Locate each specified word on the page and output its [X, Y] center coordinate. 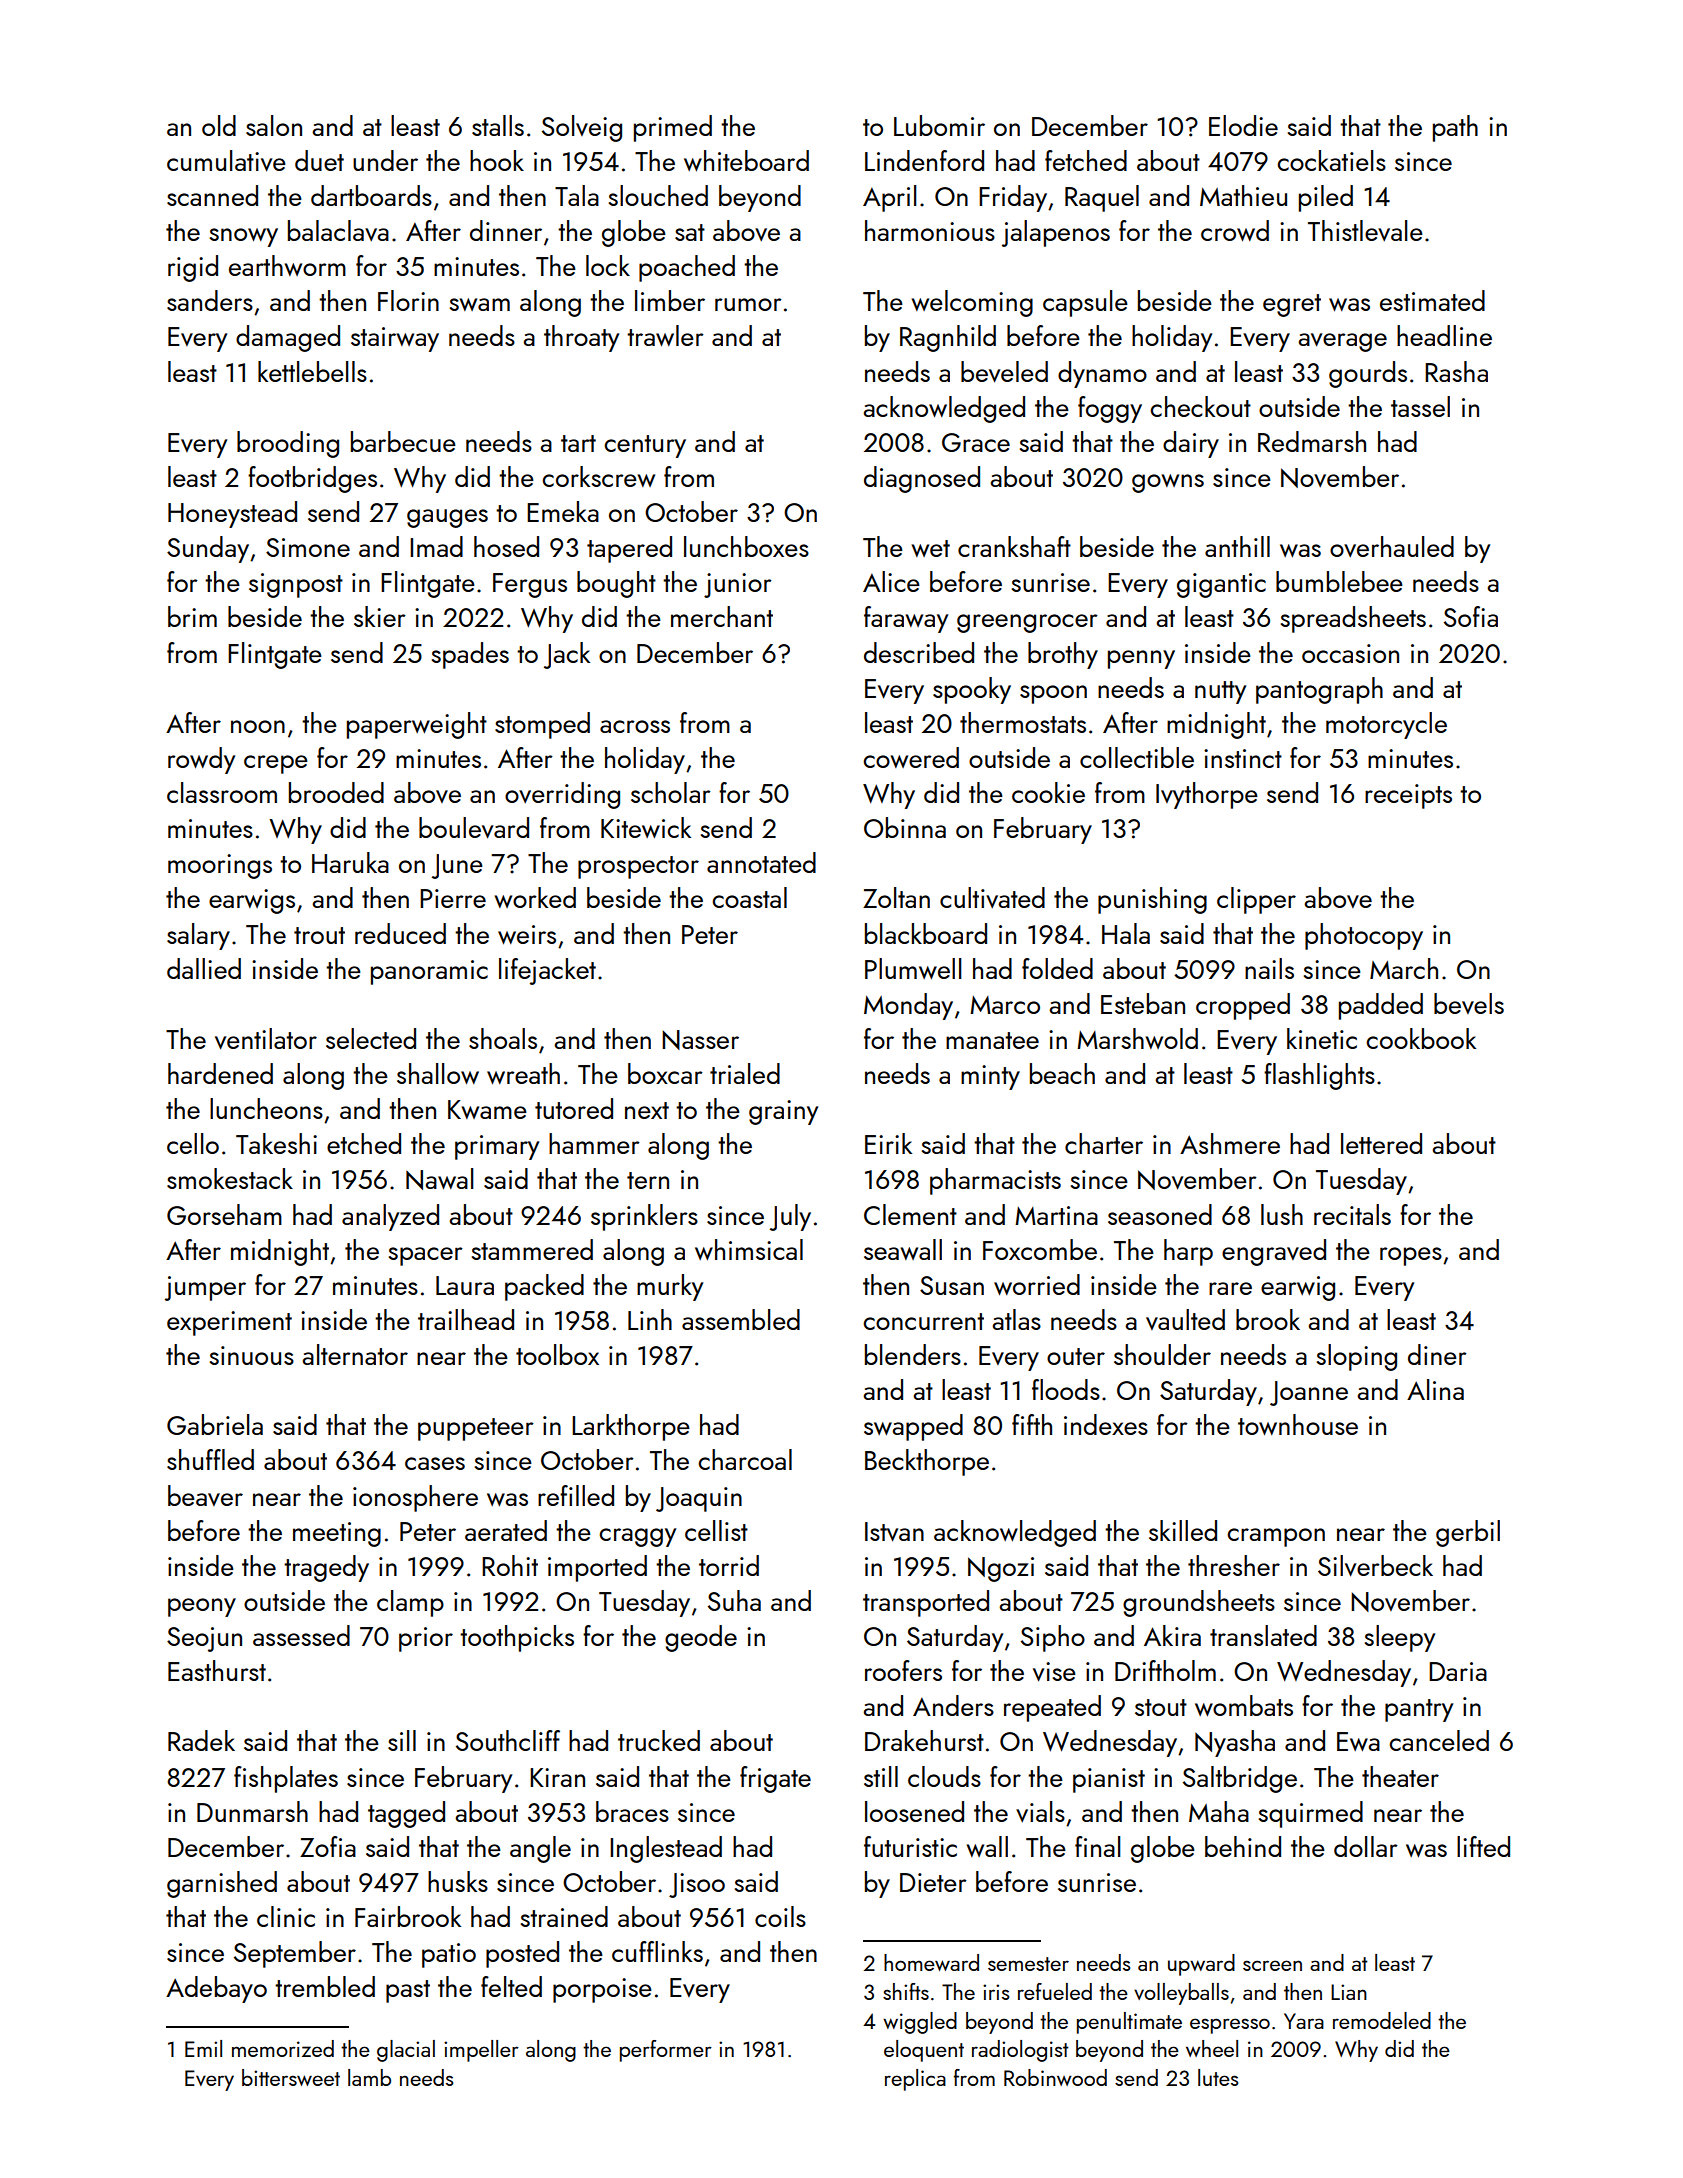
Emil [203, 2048]
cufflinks [657, 1951]
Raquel [1102, 198]
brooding [288, 444]
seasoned [1160, 1214]
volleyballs [1181, 1994]
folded [1057, 968]
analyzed [390, 1217]
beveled [1004, 372]
